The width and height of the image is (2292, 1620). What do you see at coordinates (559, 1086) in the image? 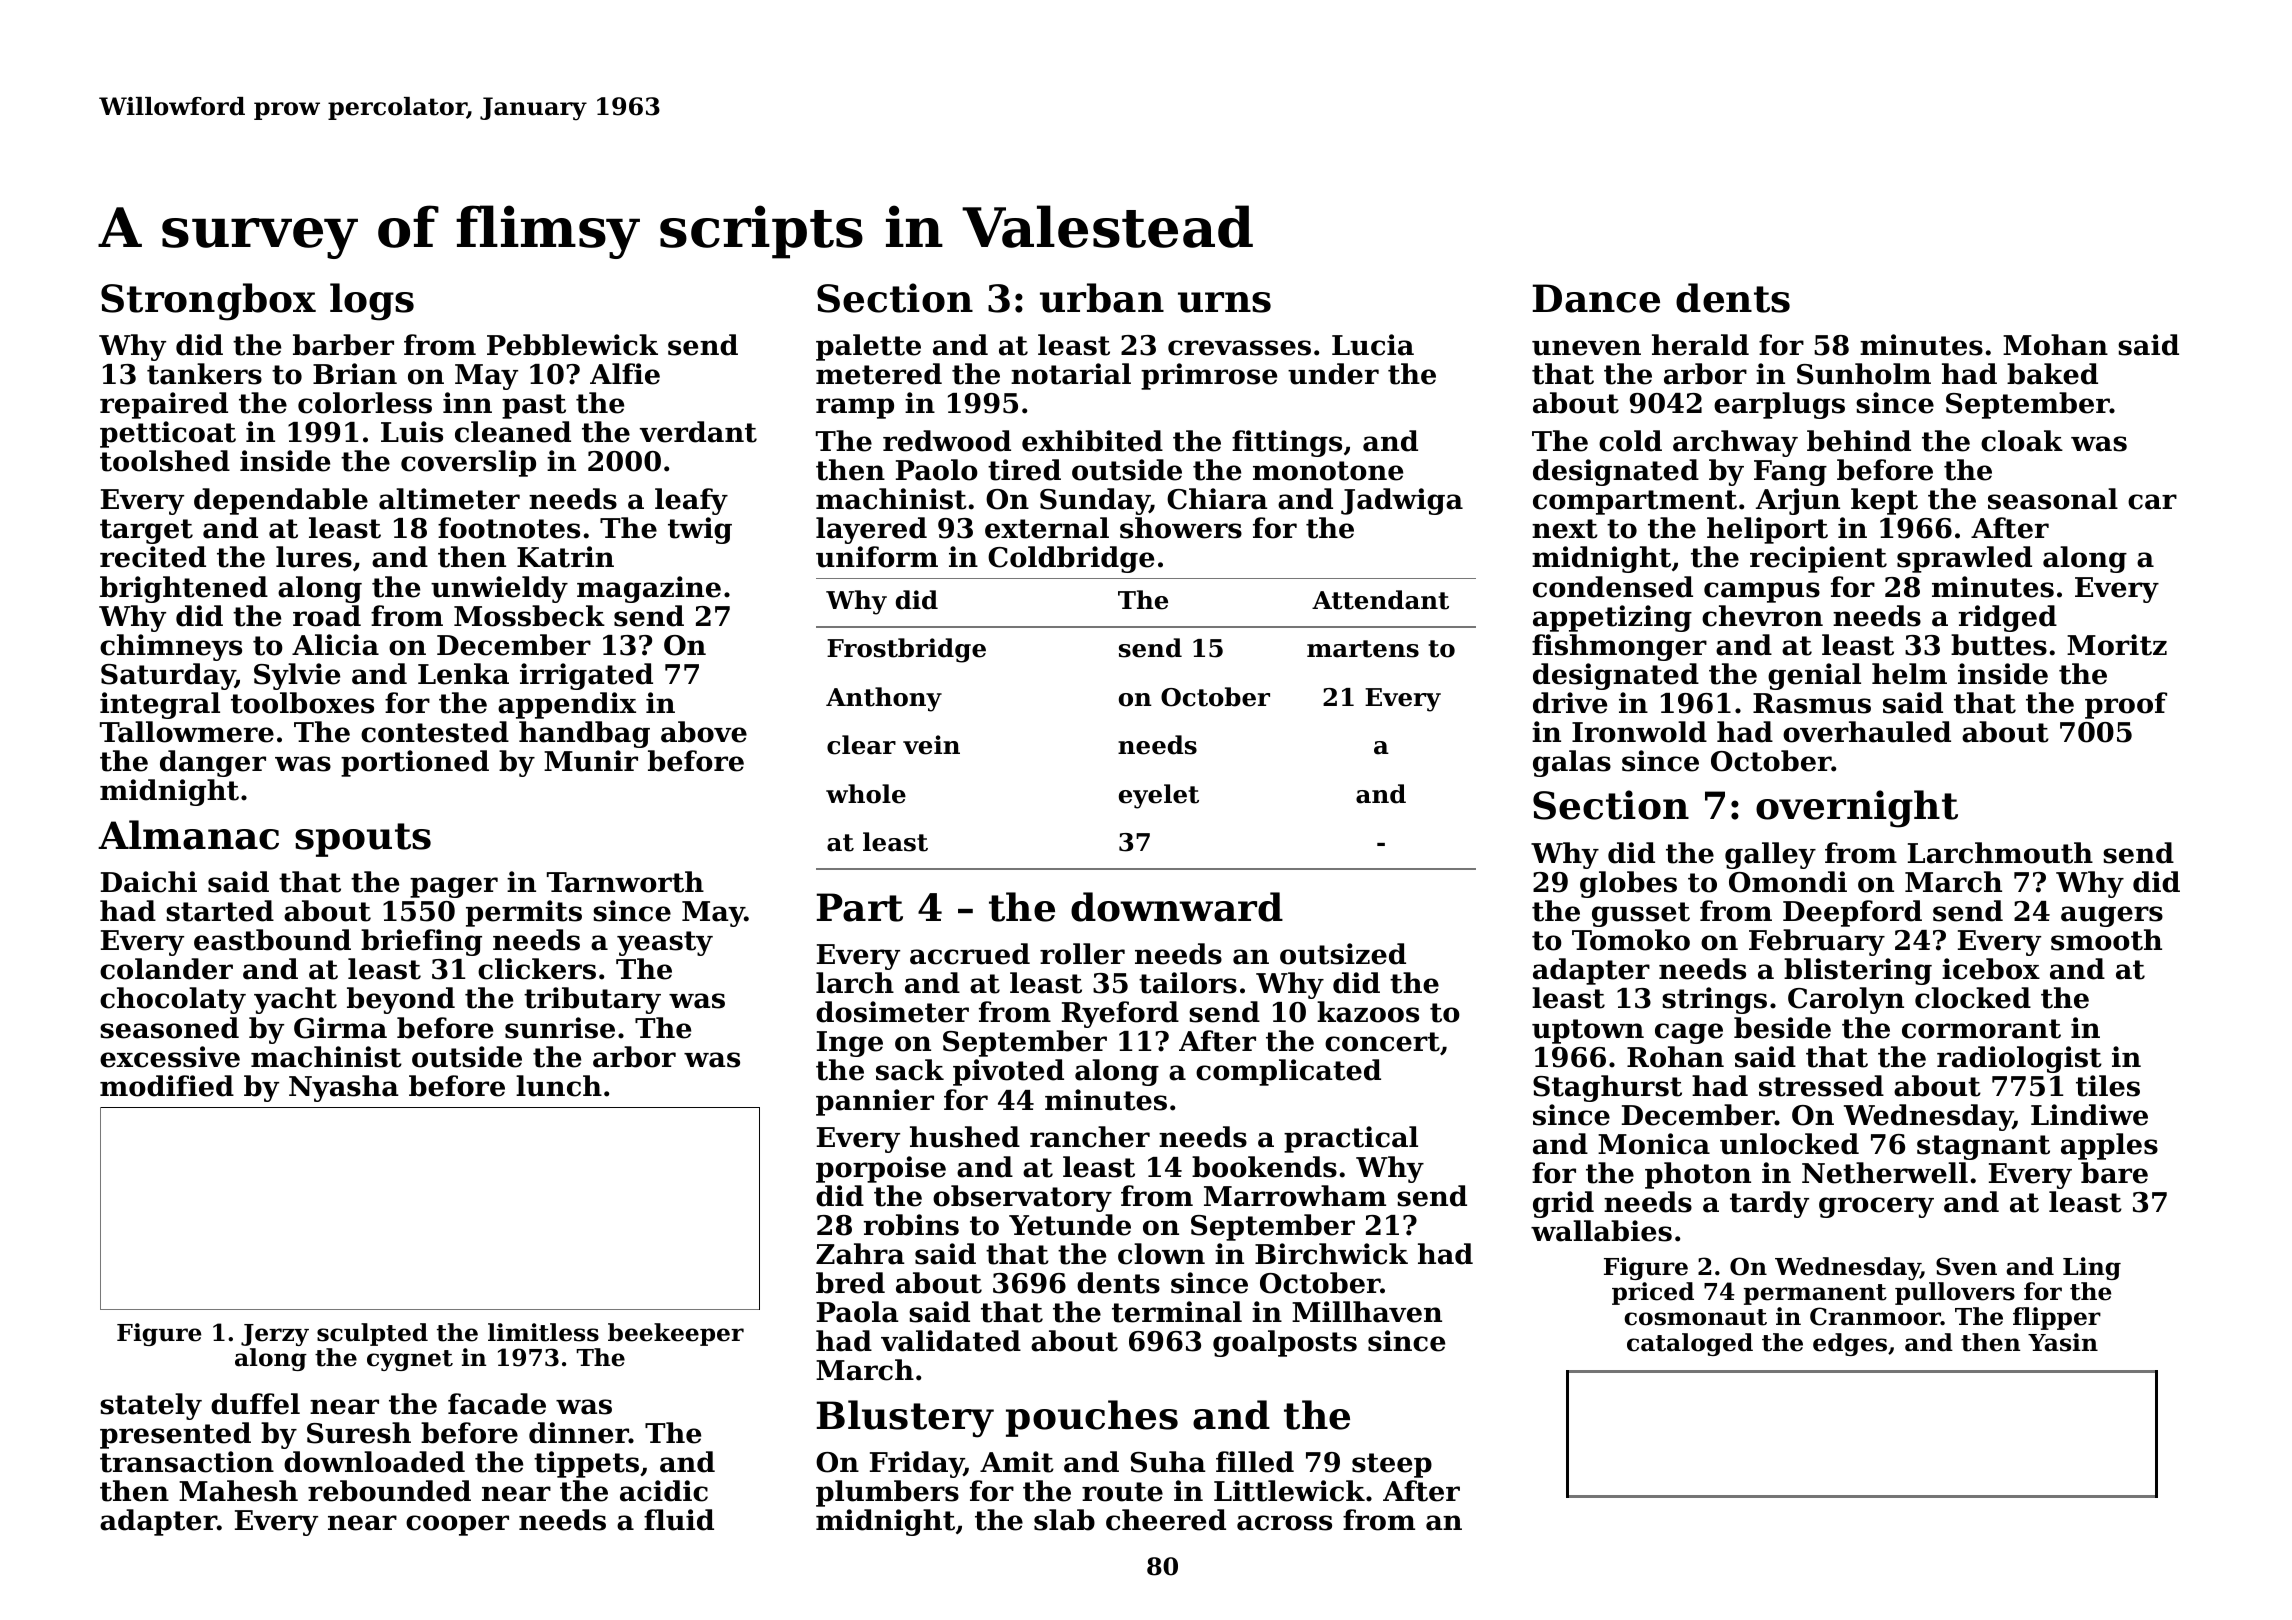
I see `lunch` at bounding box center [559, 1086].
